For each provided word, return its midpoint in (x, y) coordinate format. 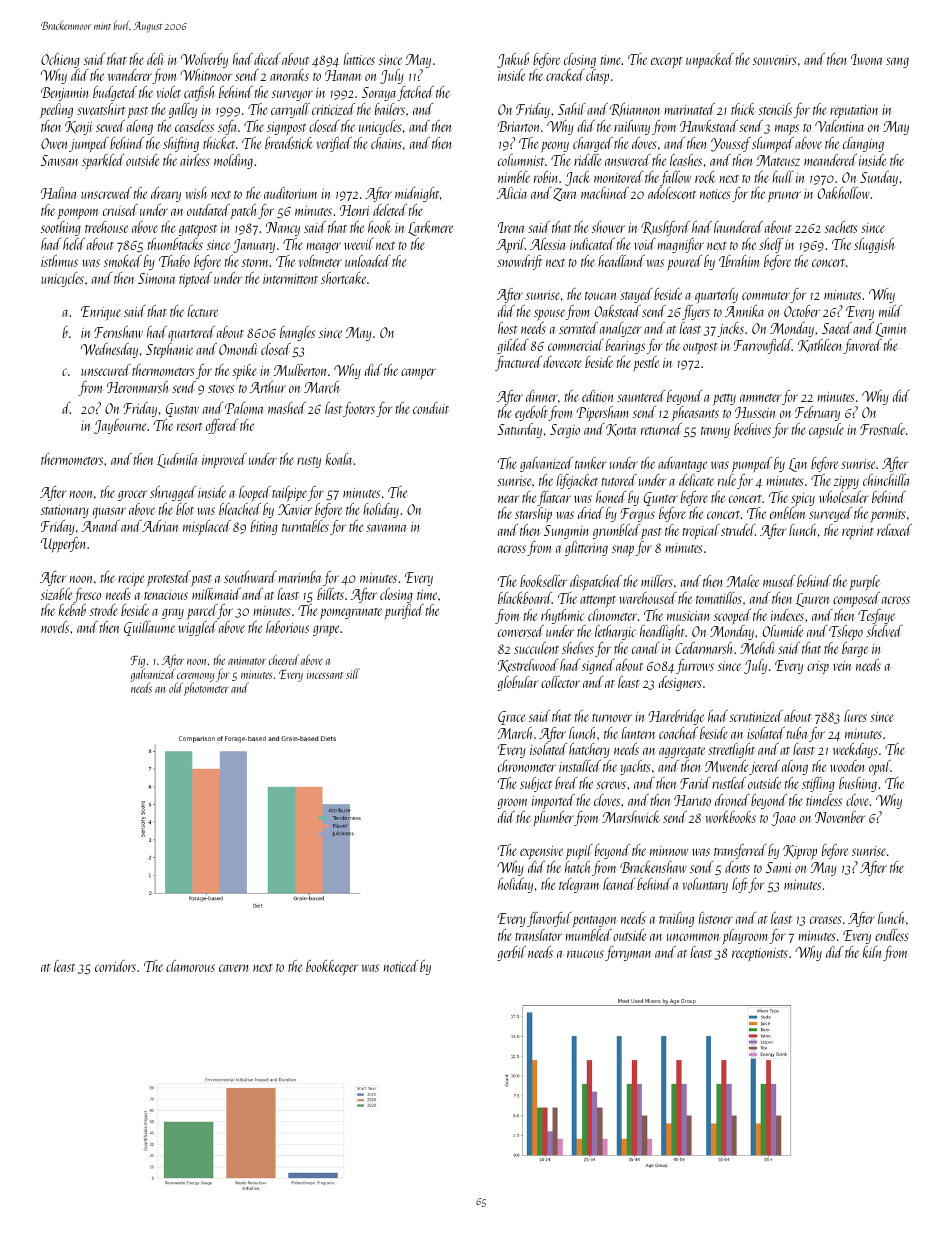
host (508, 328)
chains (386, 143)
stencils (775, 109)
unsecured (106, 370)
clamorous (190, 966)
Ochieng (60, 60)
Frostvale (882, 429)
